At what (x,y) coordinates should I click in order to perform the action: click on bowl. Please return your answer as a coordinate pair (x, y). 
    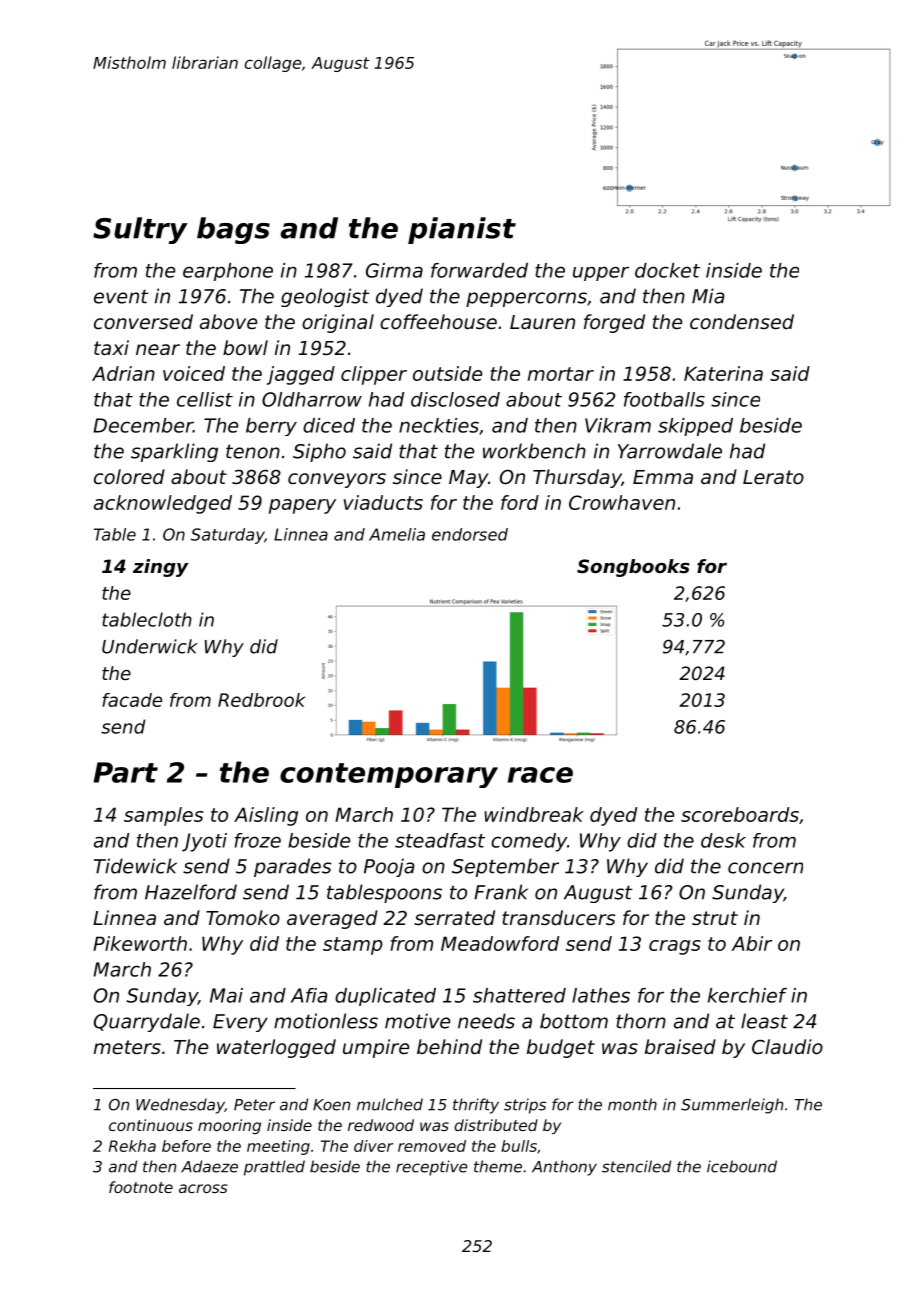
    Looking at the image, I should click on (245, 347).
